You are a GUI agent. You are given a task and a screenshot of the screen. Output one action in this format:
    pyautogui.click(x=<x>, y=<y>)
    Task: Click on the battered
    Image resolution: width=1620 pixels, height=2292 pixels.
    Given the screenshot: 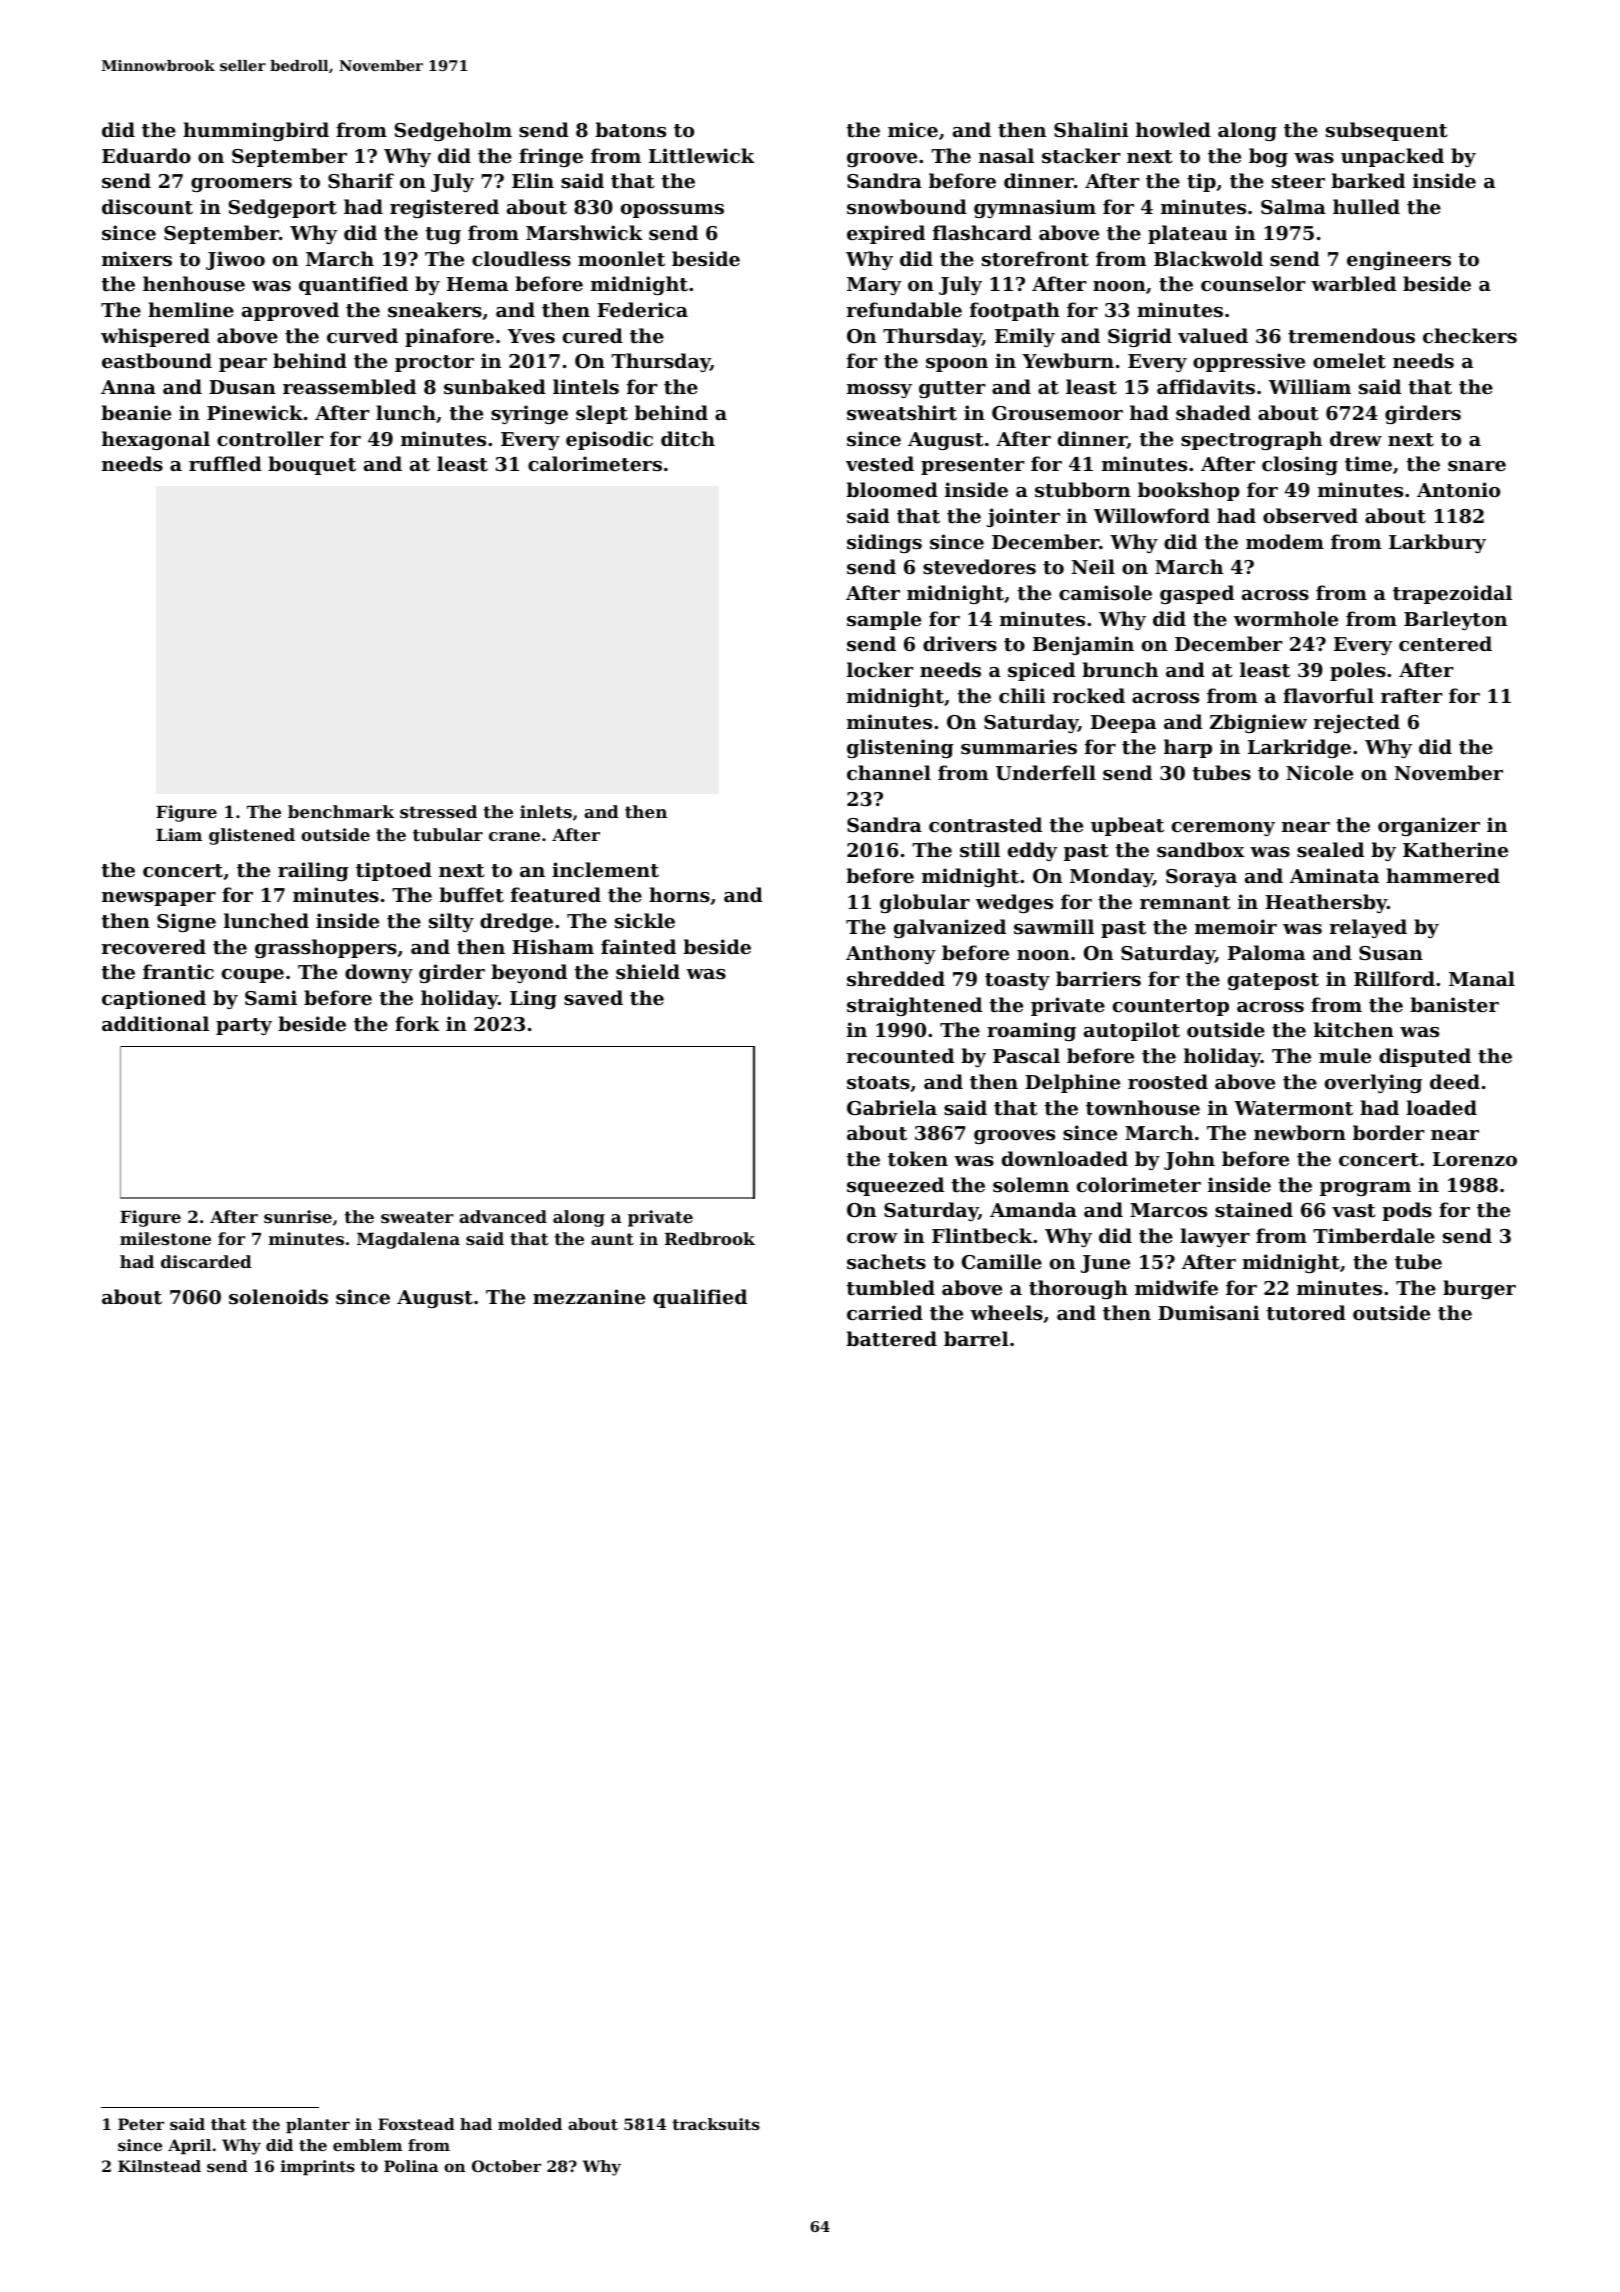 What is the action you would take?
    pyautogui.click(x=891, y=1338)
